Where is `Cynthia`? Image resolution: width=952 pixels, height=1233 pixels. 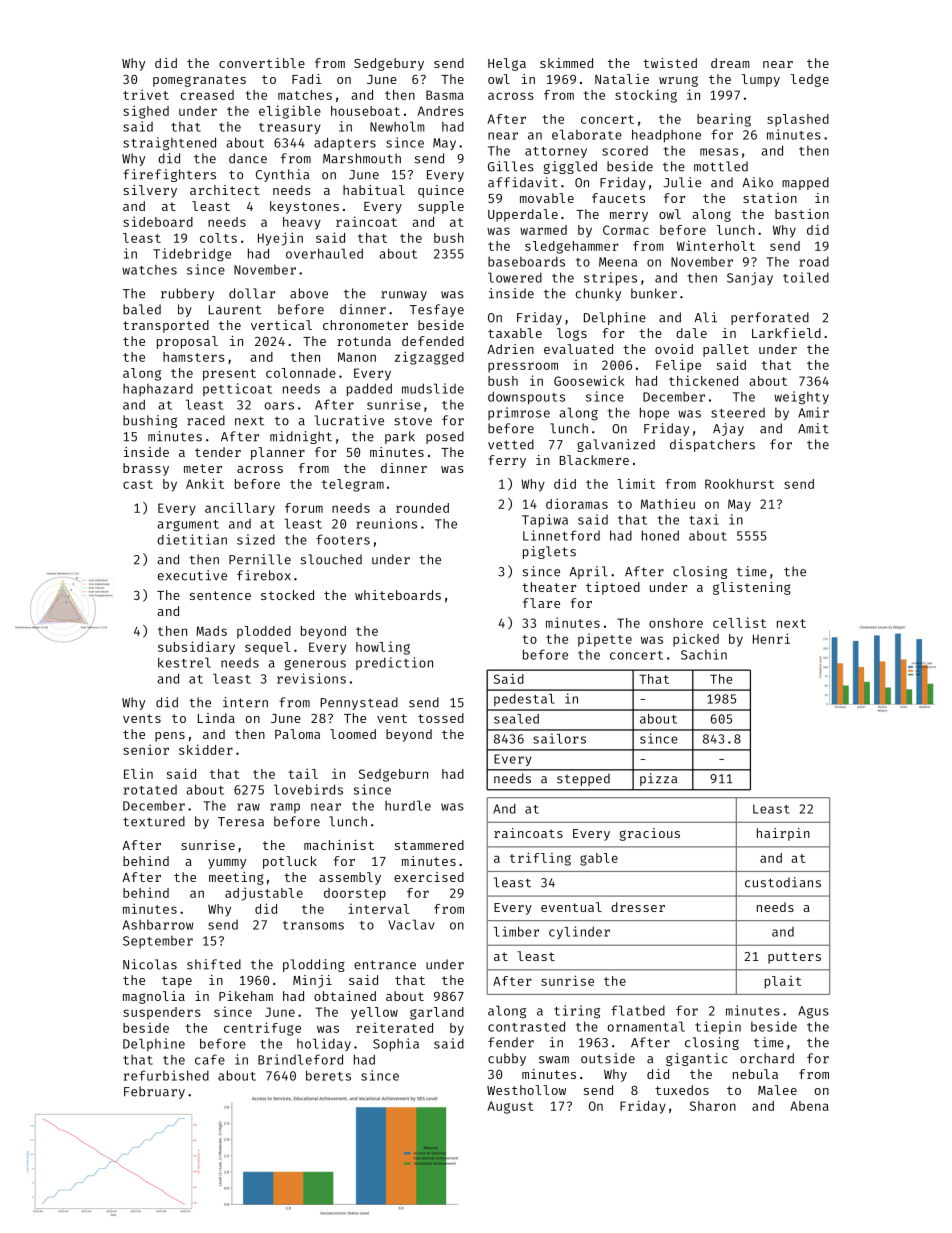 Cynthia is located at coordinates (282, 175).
